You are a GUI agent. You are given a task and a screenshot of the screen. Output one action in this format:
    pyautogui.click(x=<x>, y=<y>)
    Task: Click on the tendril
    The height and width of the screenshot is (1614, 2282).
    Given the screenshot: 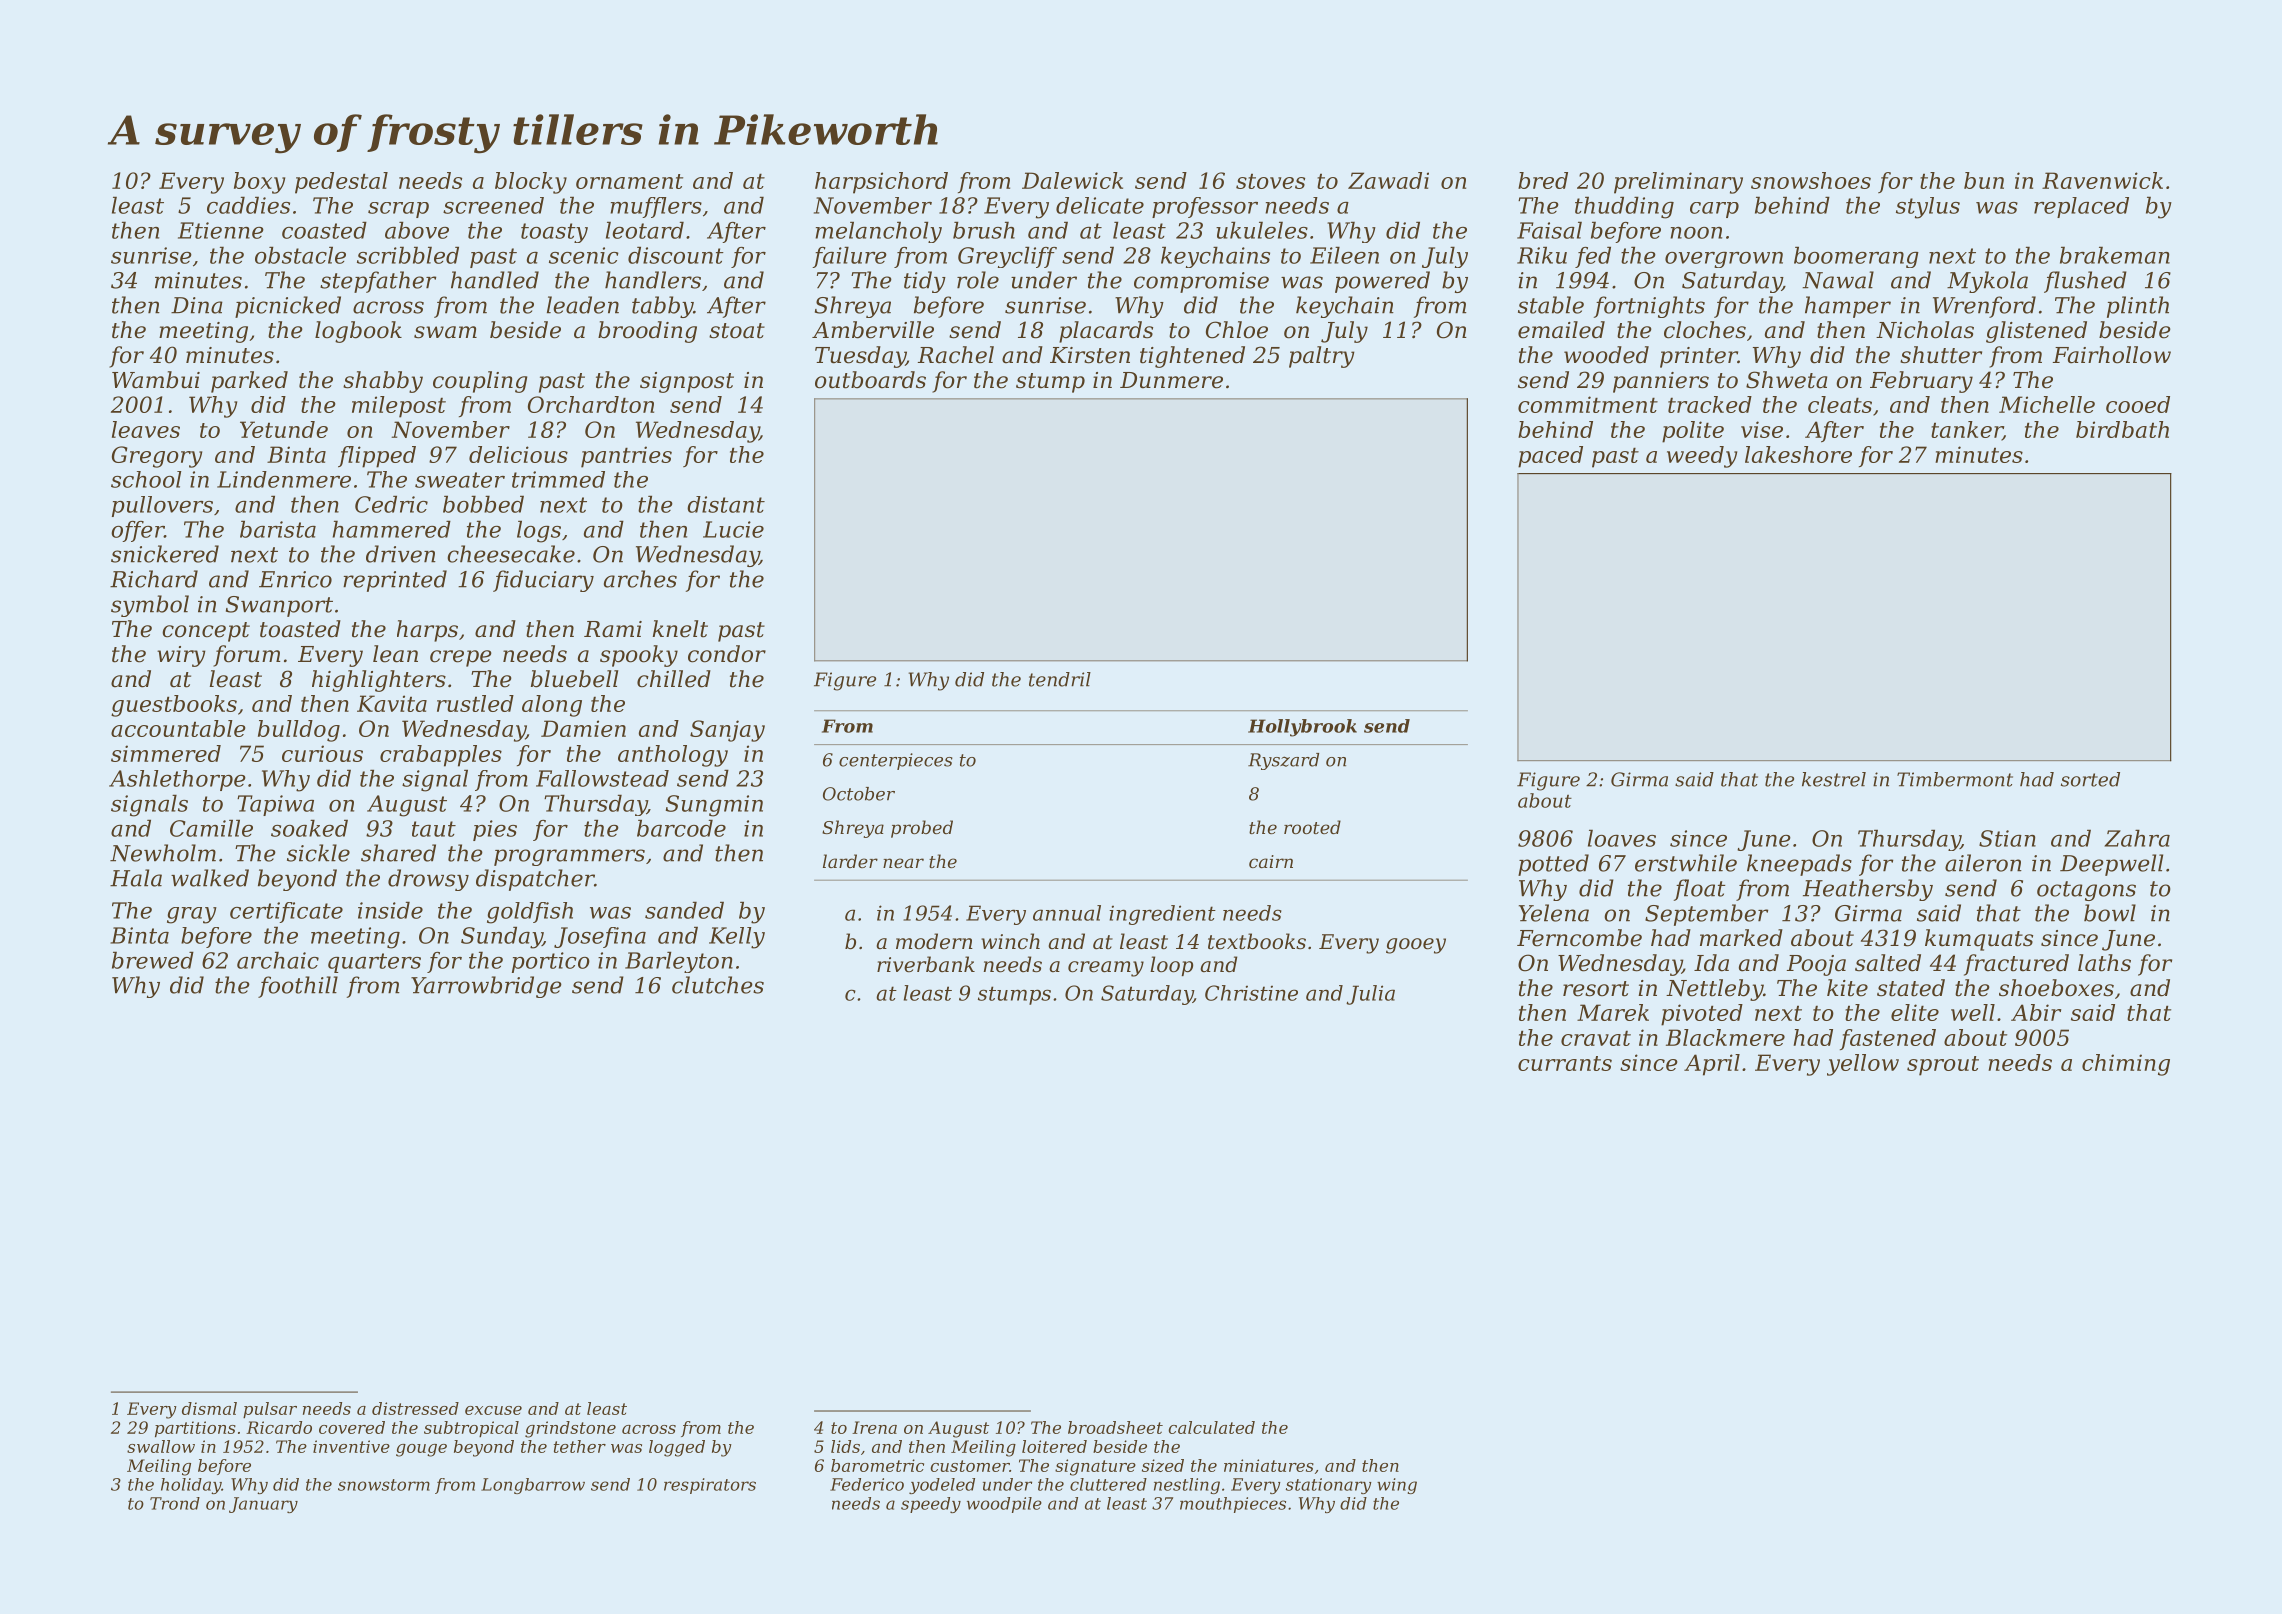 What is the action you would take?
    pyautogui.click(x=1060, y=679)
